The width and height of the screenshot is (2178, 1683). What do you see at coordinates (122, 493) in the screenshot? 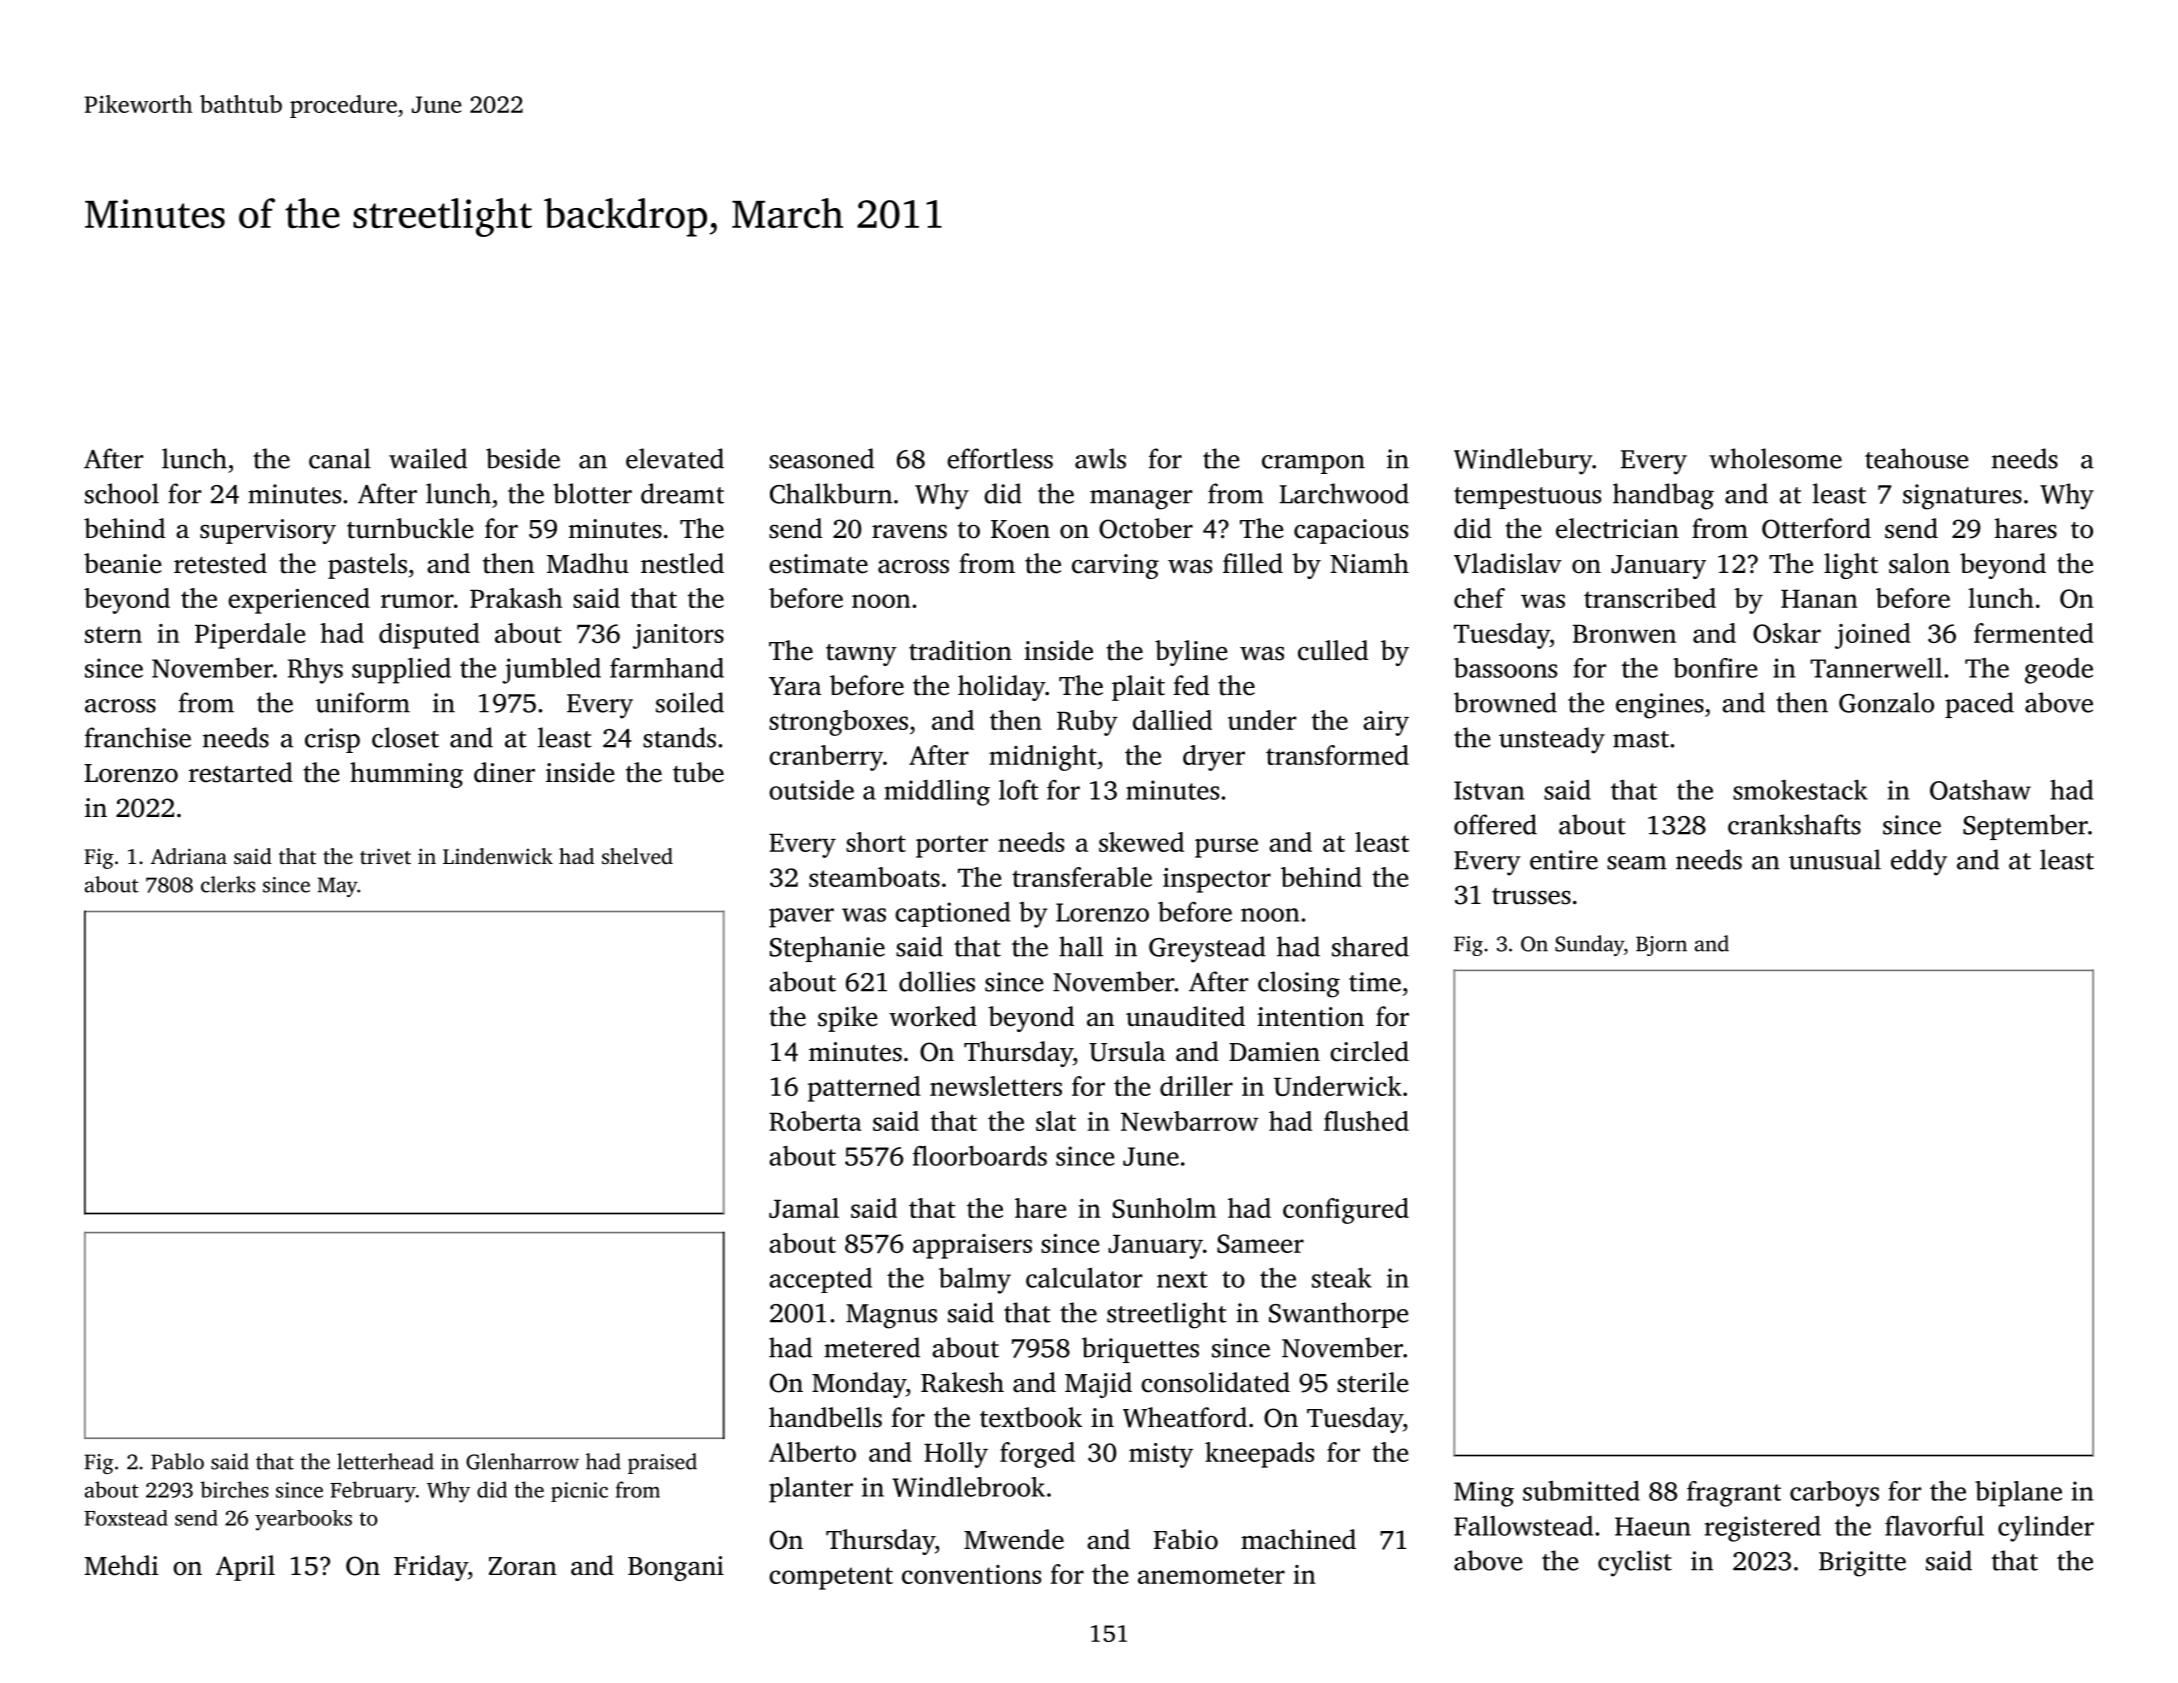
I see `school` at bounding box center [122, 493].
